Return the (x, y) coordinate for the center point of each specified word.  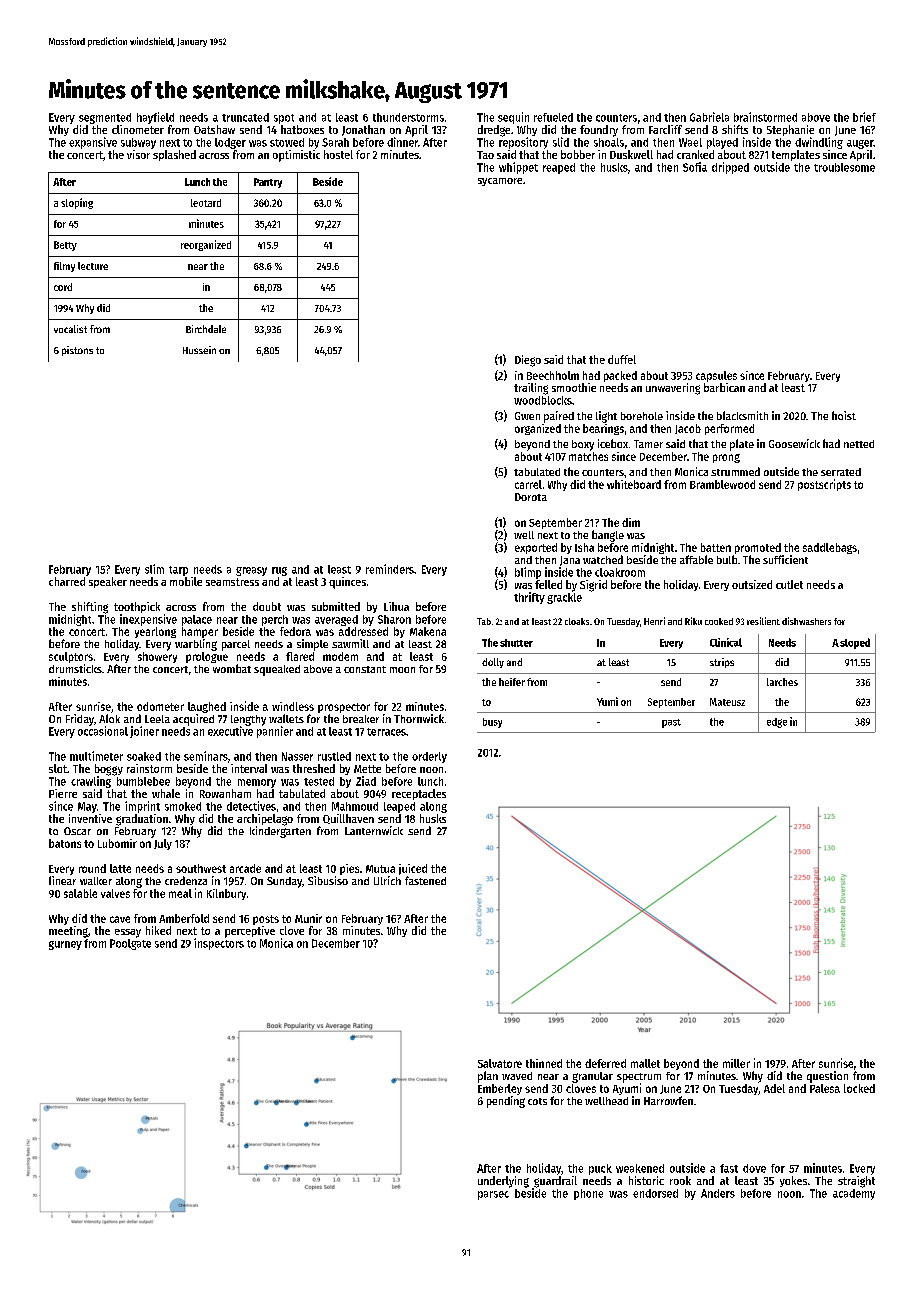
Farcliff (665, 129)
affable (696, 559)
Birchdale (206, 329)
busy (492, 723)
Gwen (527, 416)
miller (736, 1063)
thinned (544, 1063)
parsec (493, 1195)
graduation (142, 820)
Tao (485, 155)
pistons (77, 351)
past (671, 723)
